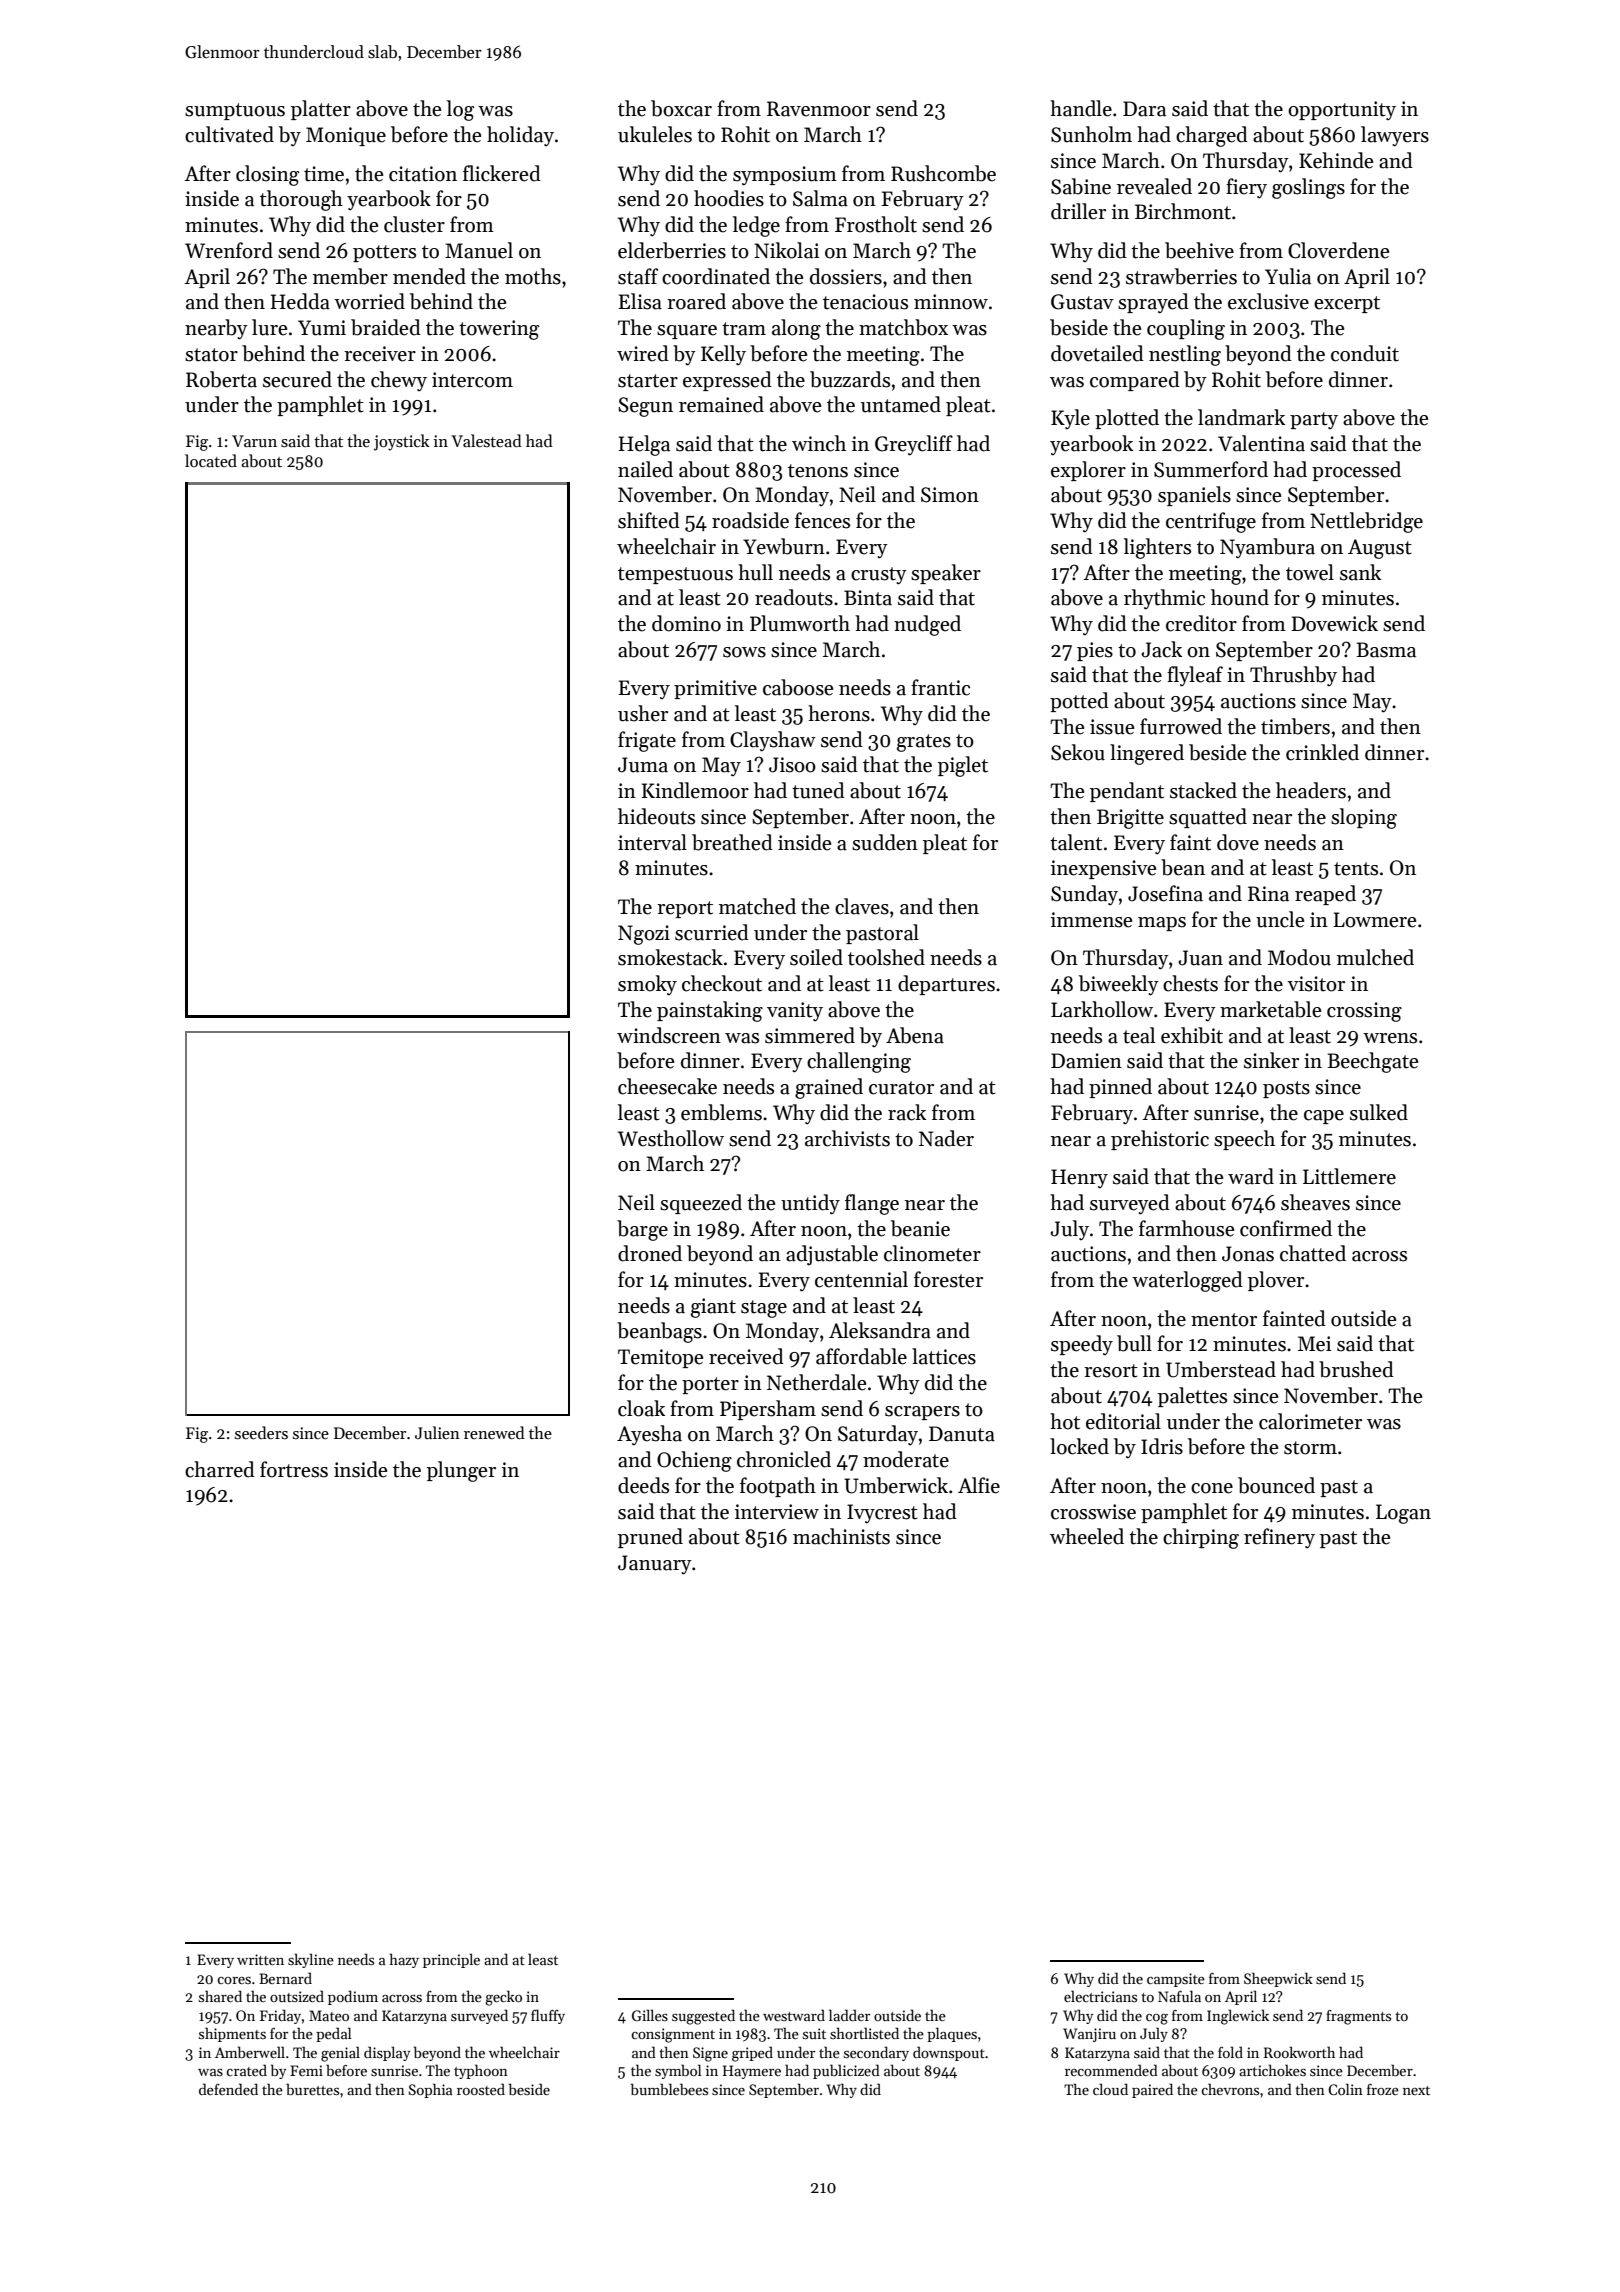 This screenshot has height=2292, width=1620. Describe the element at coordinates (1314, 420) in the screenshot. I see `party` at that location.
